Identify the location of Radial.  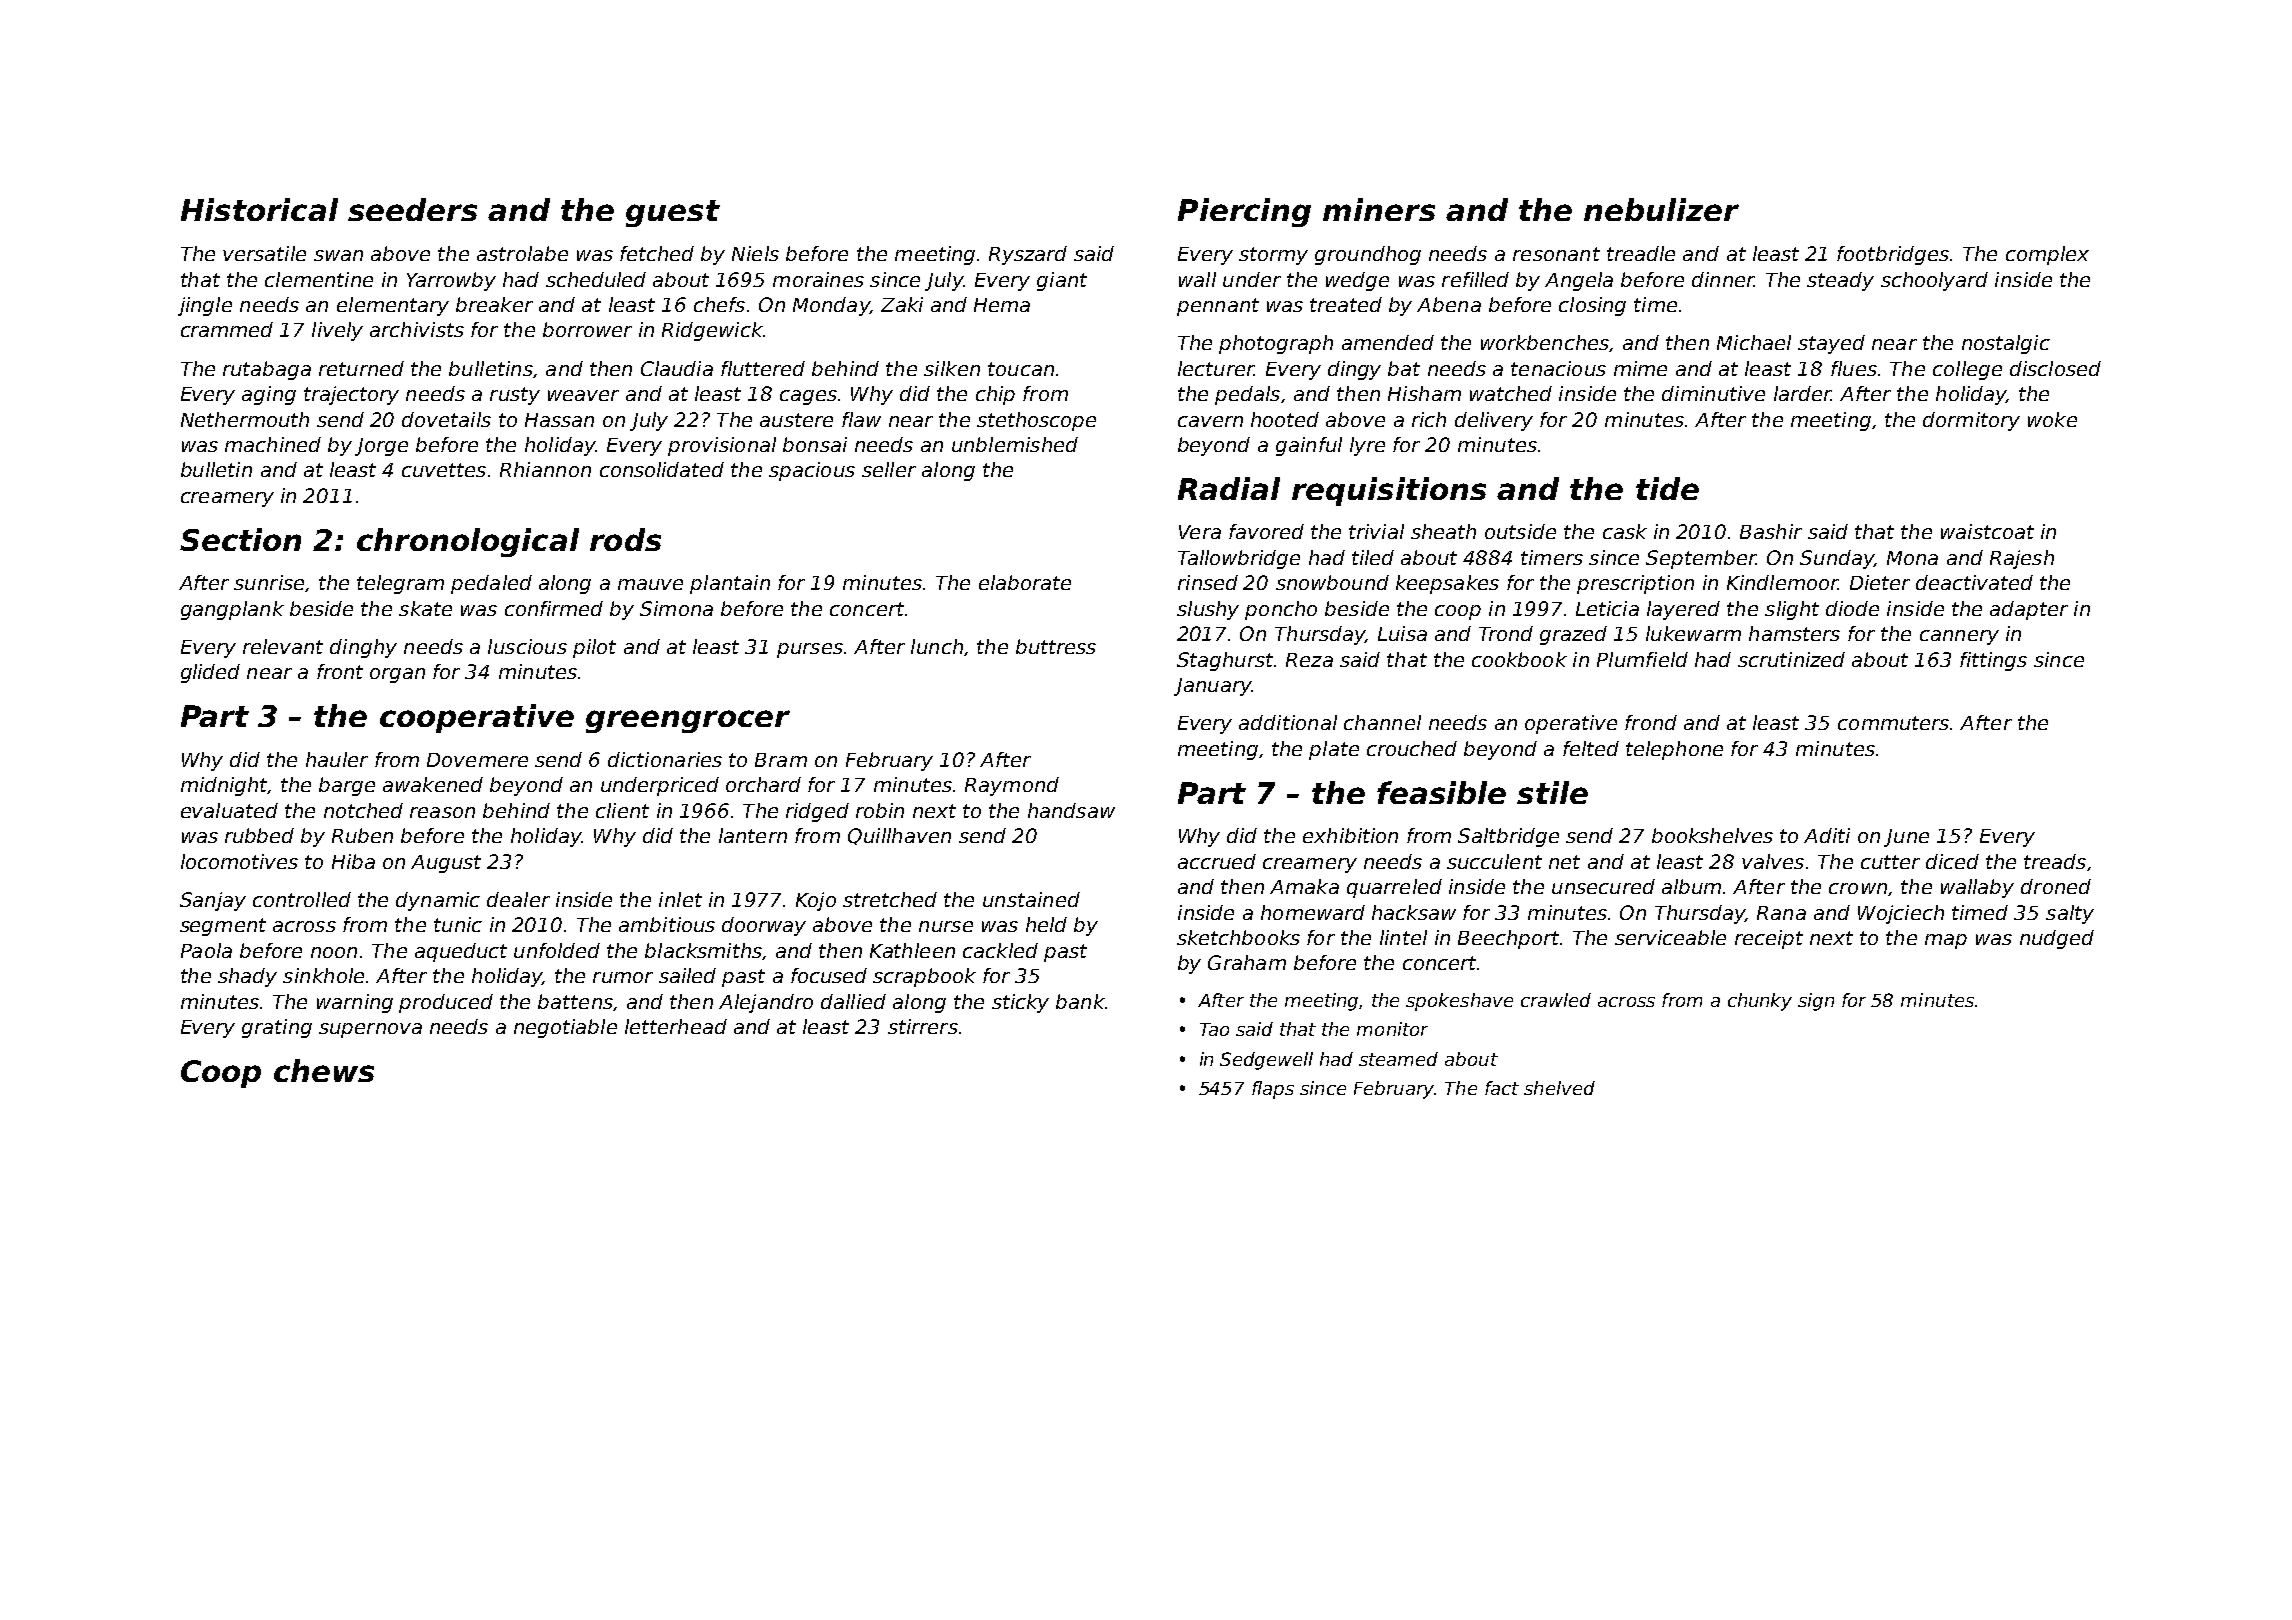
(1229, 488).
